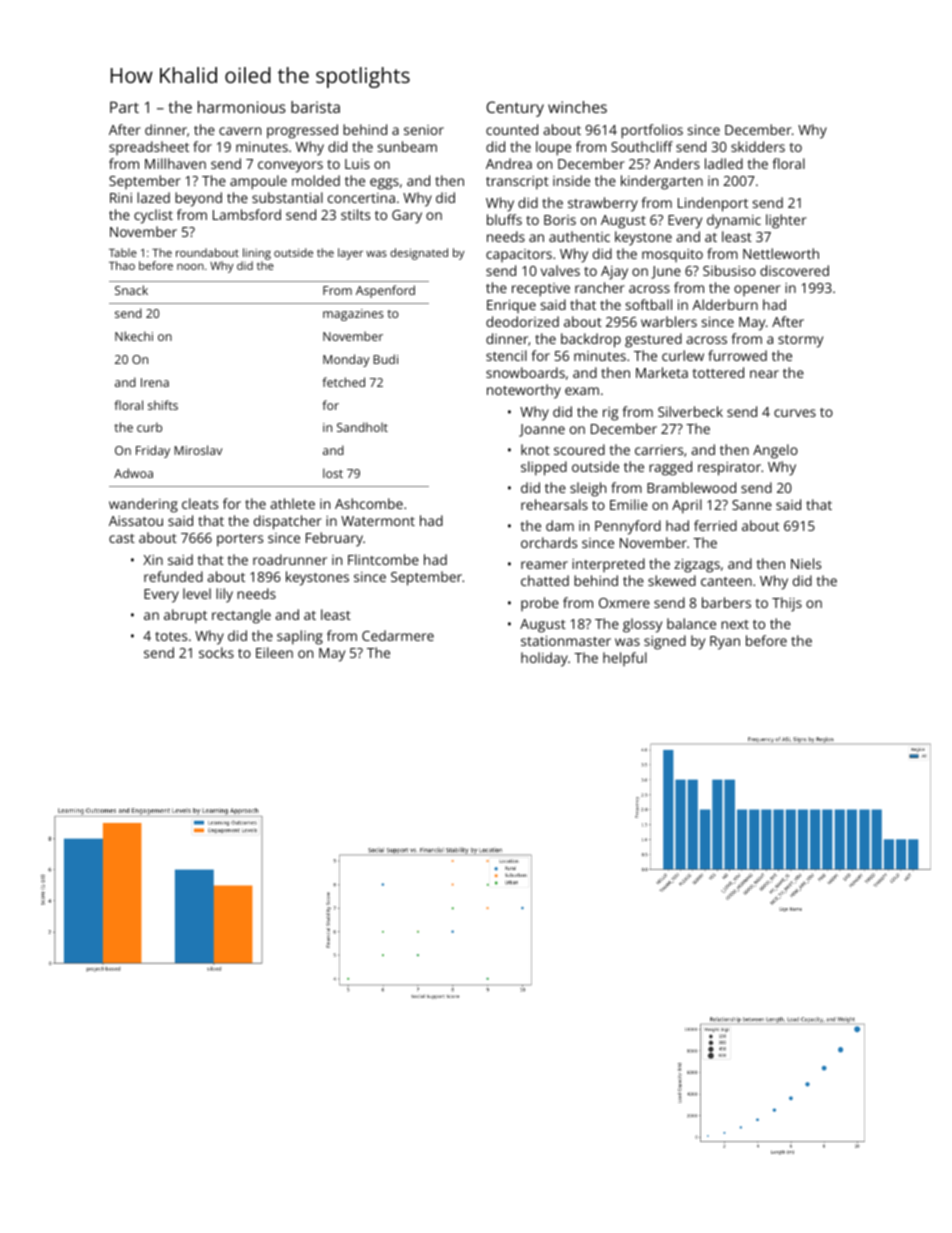  Describe the element at coordinates (795, 413) in the screenshot. I see `curves` at that location.
